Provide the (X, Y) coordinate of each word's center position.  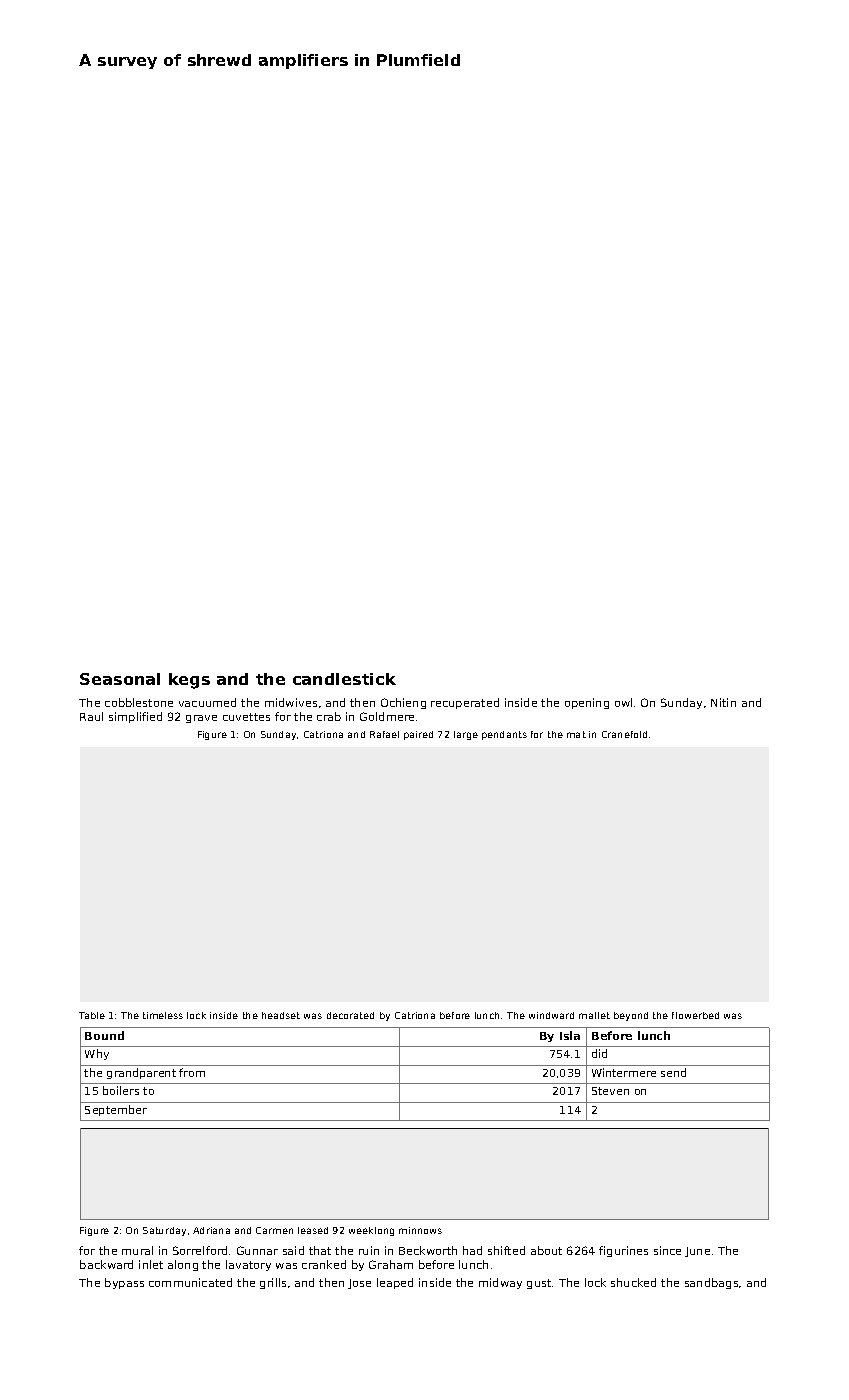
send (673, 1072)
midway (500, 1283)
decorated (350, 1015)
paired (418, 735)
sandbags (711, 1283)
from (192, 1072)
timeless (163, 1015)
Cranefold (624, 734)
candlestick (344, 679)
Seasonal (120, 679)
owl (623, 702)
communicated (190, 1282)
